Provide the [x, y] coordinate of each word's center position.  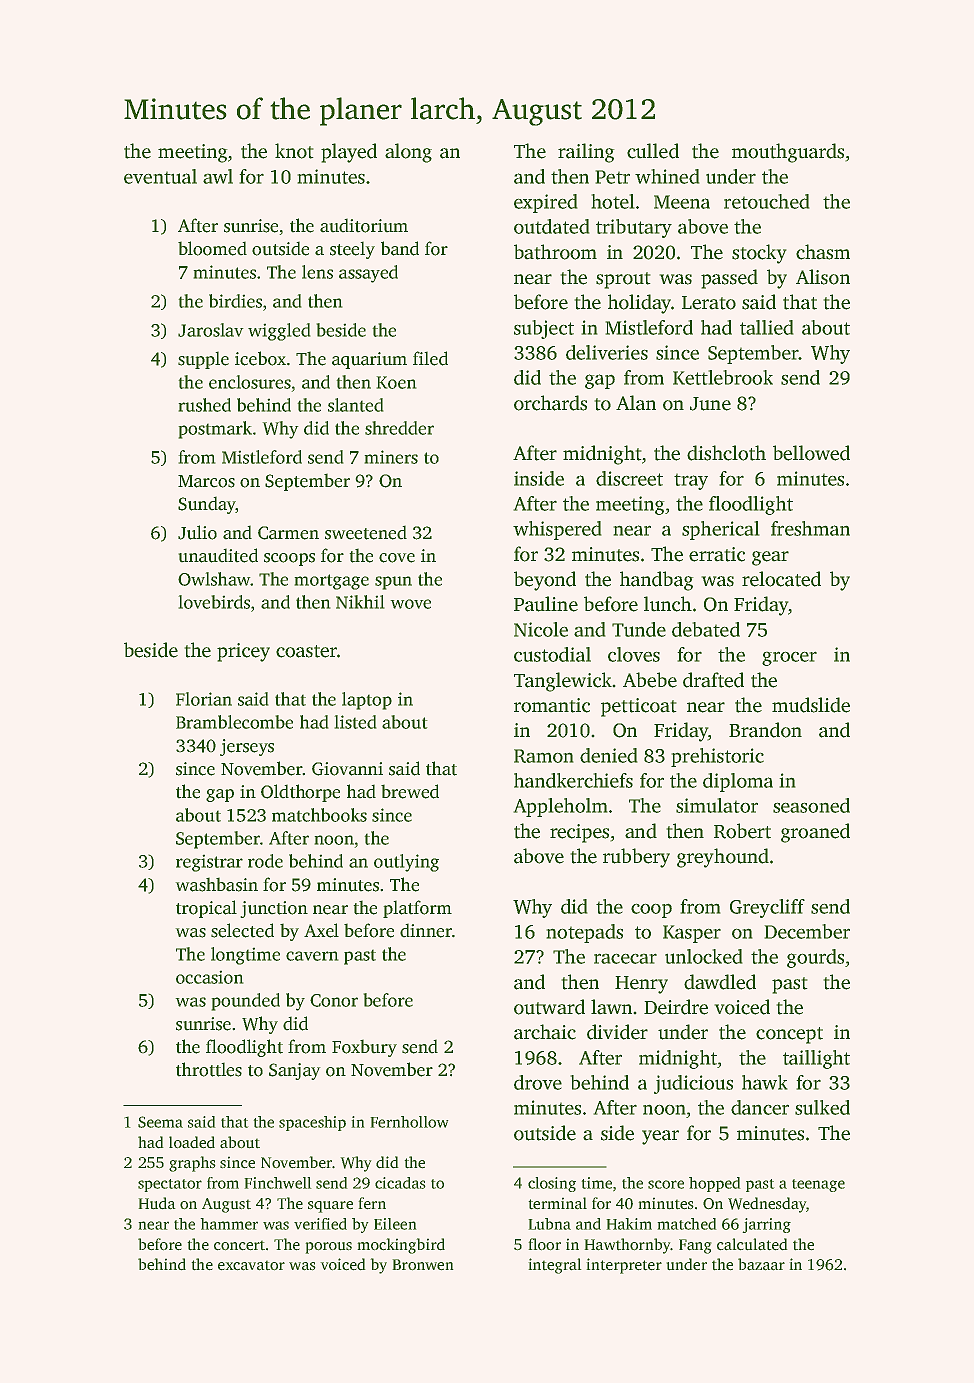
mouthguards [788, 153]
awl [218, 176]
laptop [367, 701]
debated [706, 629]
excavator [251, 1265]
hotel [613, 201]
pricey [243, 652]
